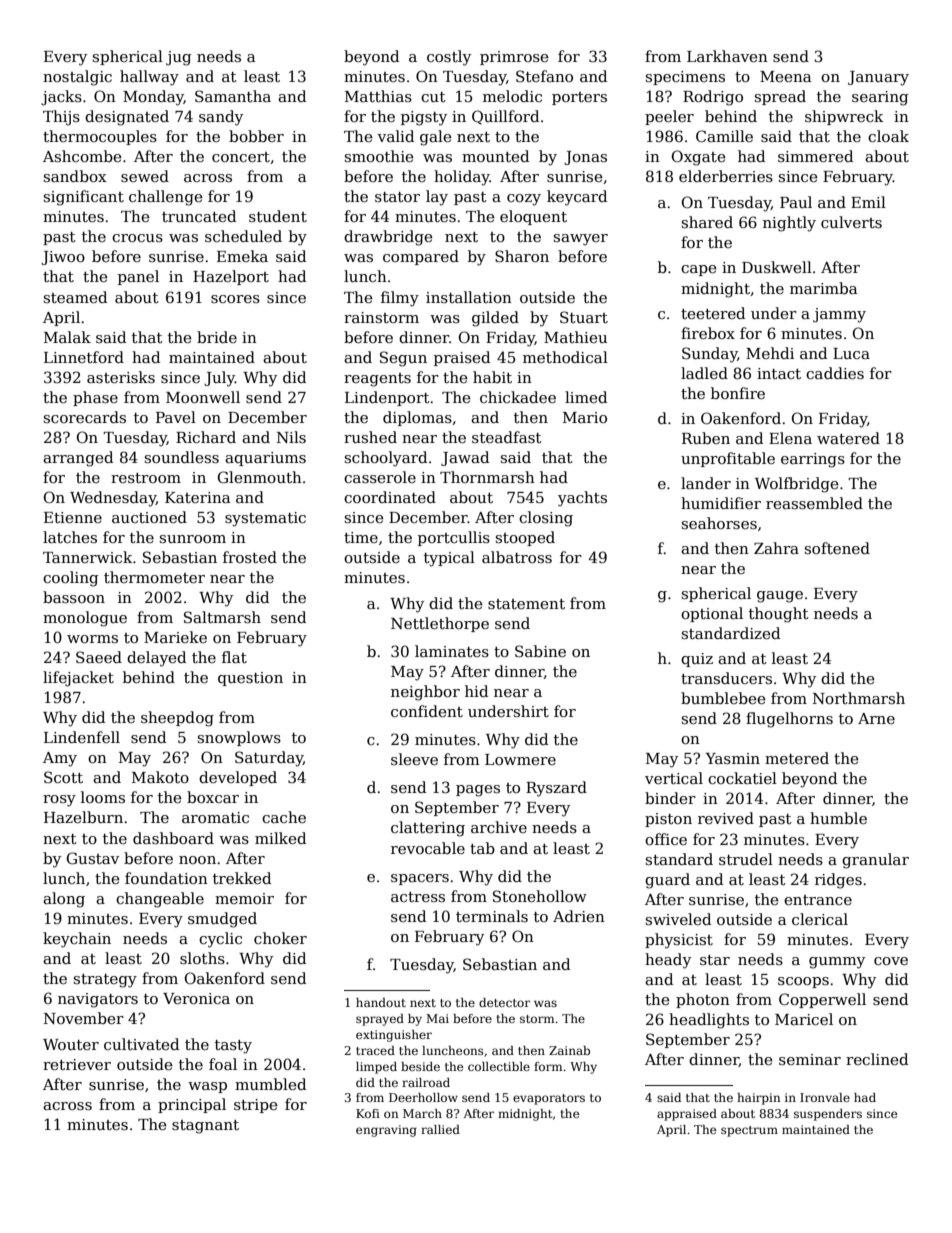  What do you see at coordinates (368, 1113) in the document?
I see `Kofi` at bounding box center [368, 1113].
